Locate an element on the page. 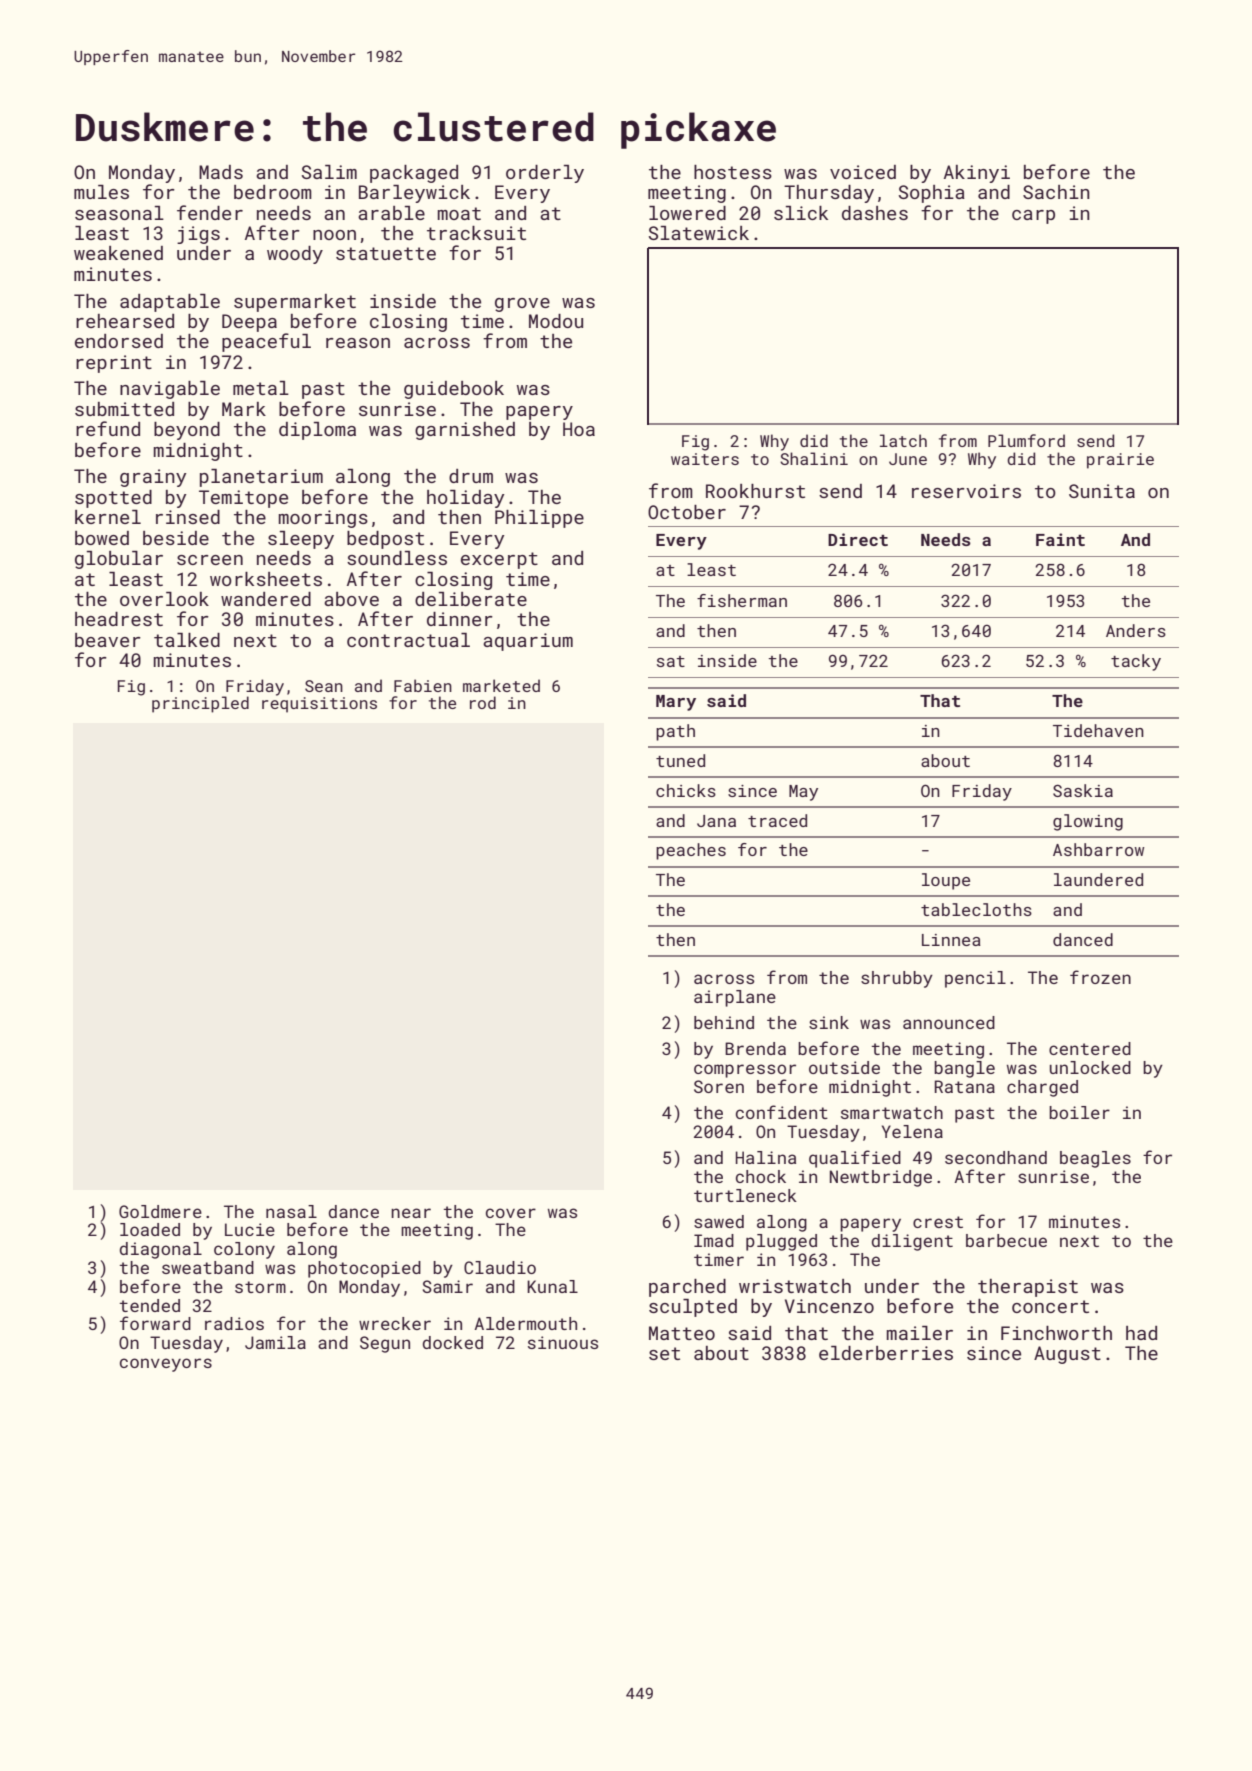 This page has width=1252, height=1771. fisherman is located at coordinates (742, 600).
